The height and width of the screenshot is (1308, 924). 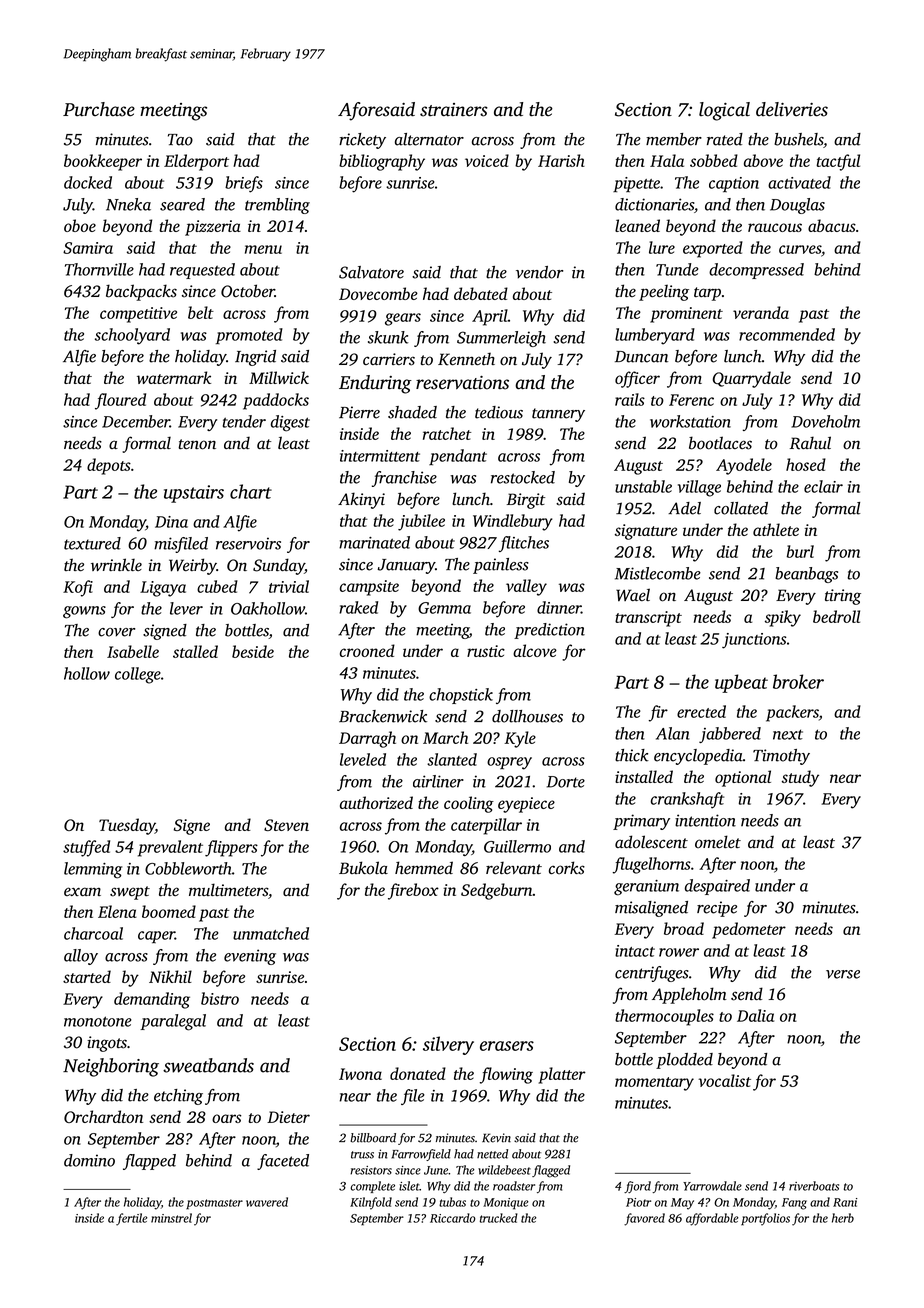 I want to click on logical, so click(x=724, y=111).
